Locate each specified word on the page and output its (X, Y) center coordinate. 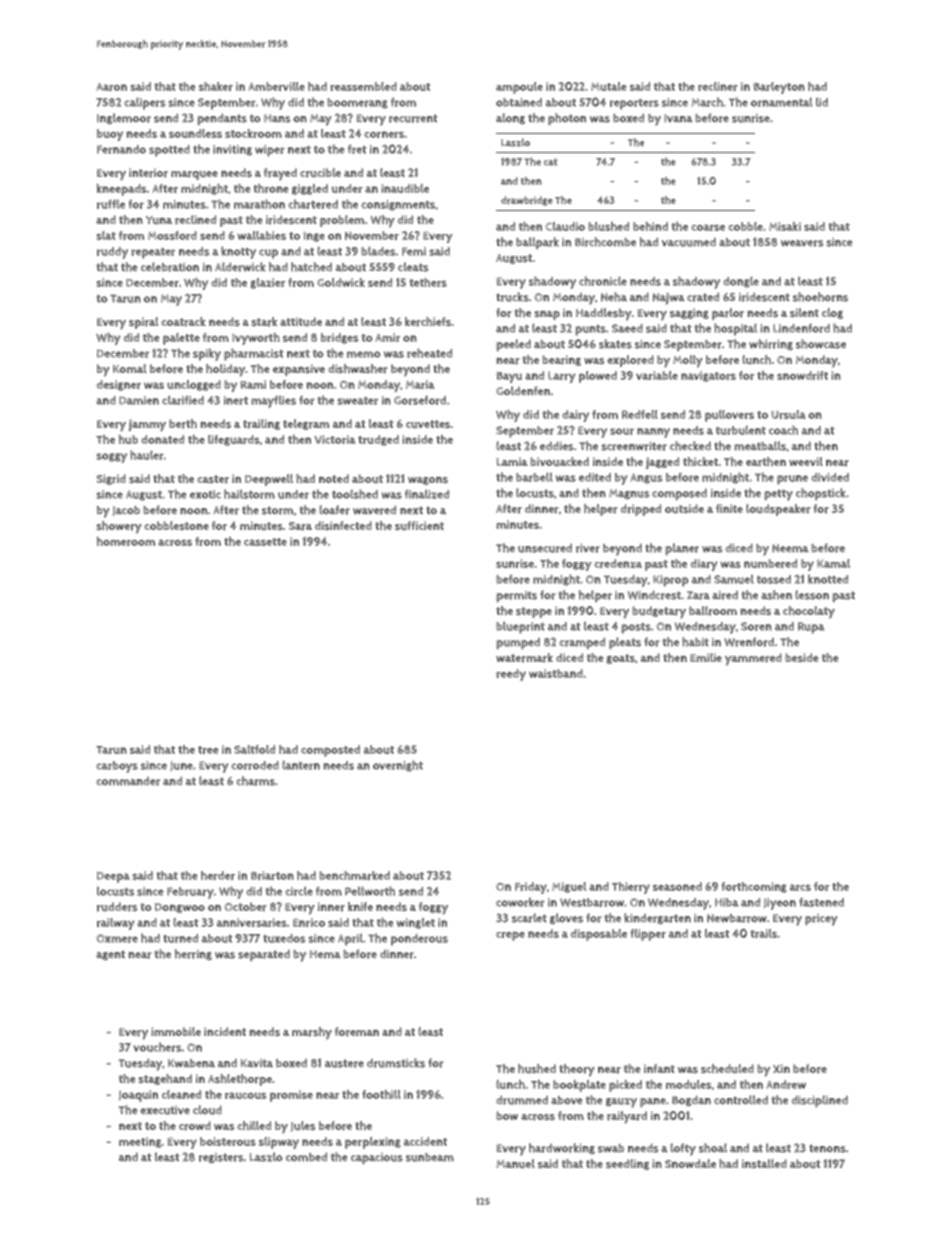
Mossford (172, 235)
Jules (303, 1126)
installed (764, 1163)
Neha (614, 297)
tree (208, 750)
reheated (429, 353)
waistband (556, 673)
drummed (522, 1100)
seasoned (677, 886)
